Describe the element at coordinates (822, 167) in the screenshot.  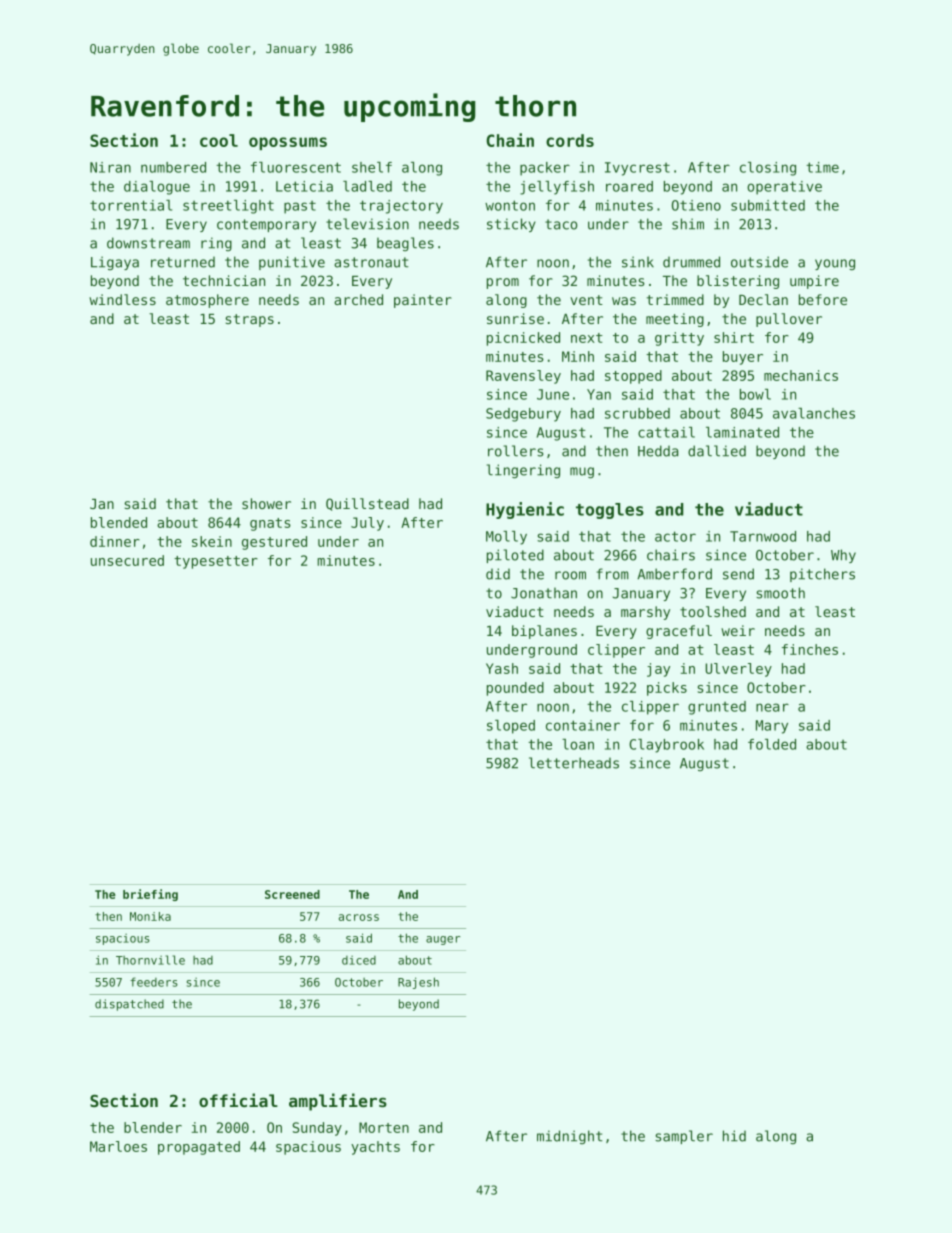
I see `time` at that location.
